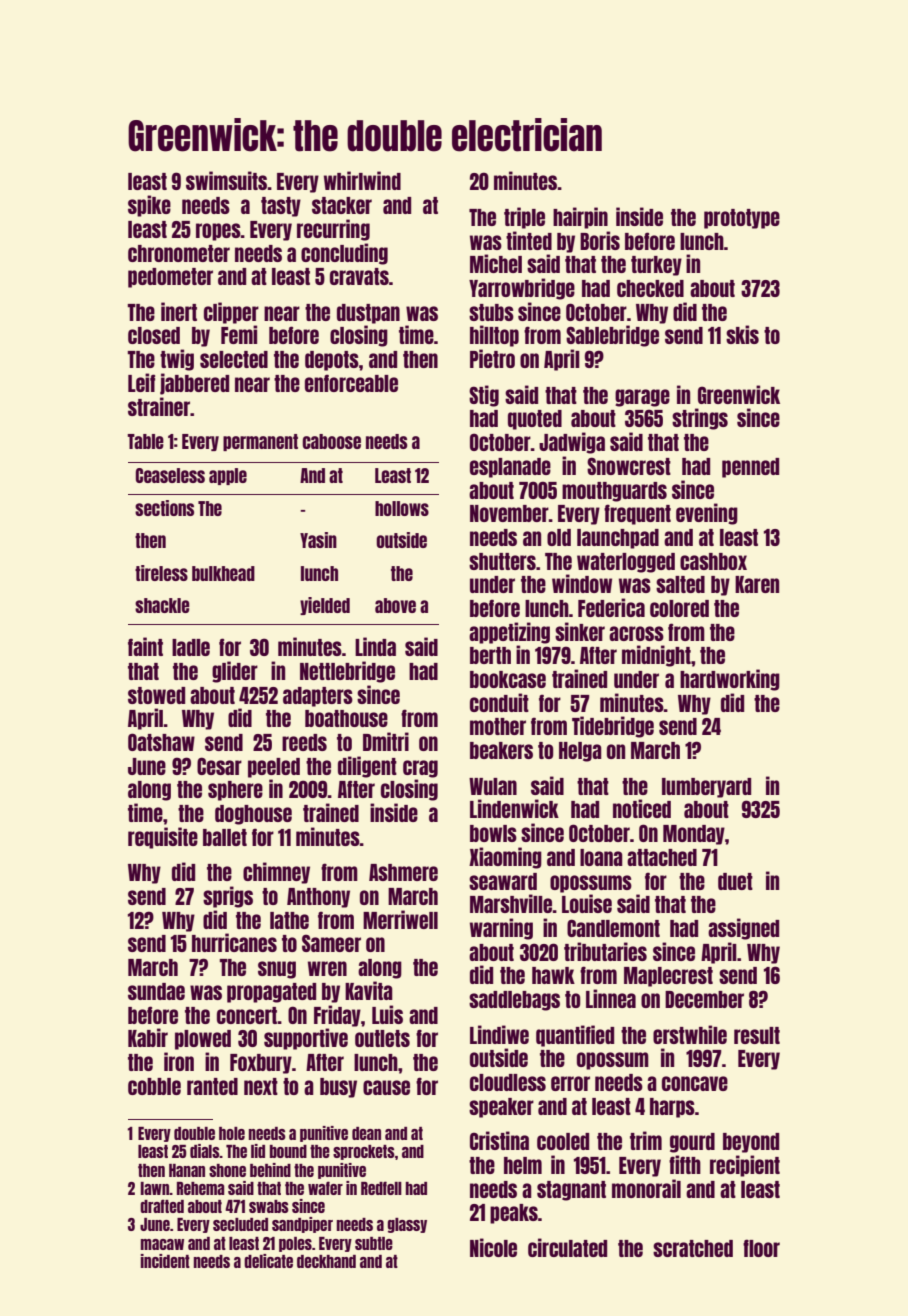  I want to click on Karen, so click(757, 584).
